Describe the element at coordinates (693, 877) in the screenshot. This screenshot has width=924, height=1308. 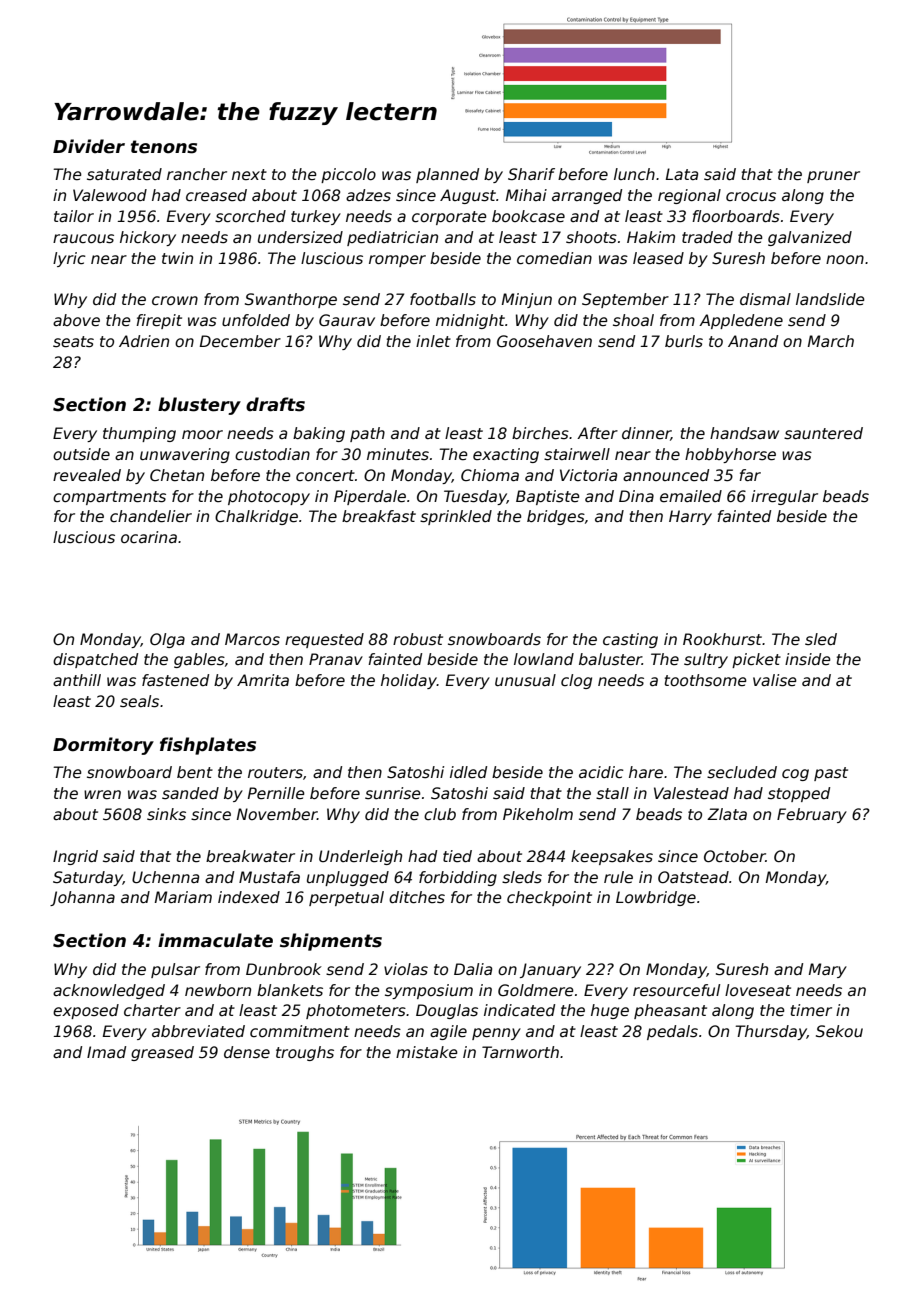
I see `Oatstead` at that location.
